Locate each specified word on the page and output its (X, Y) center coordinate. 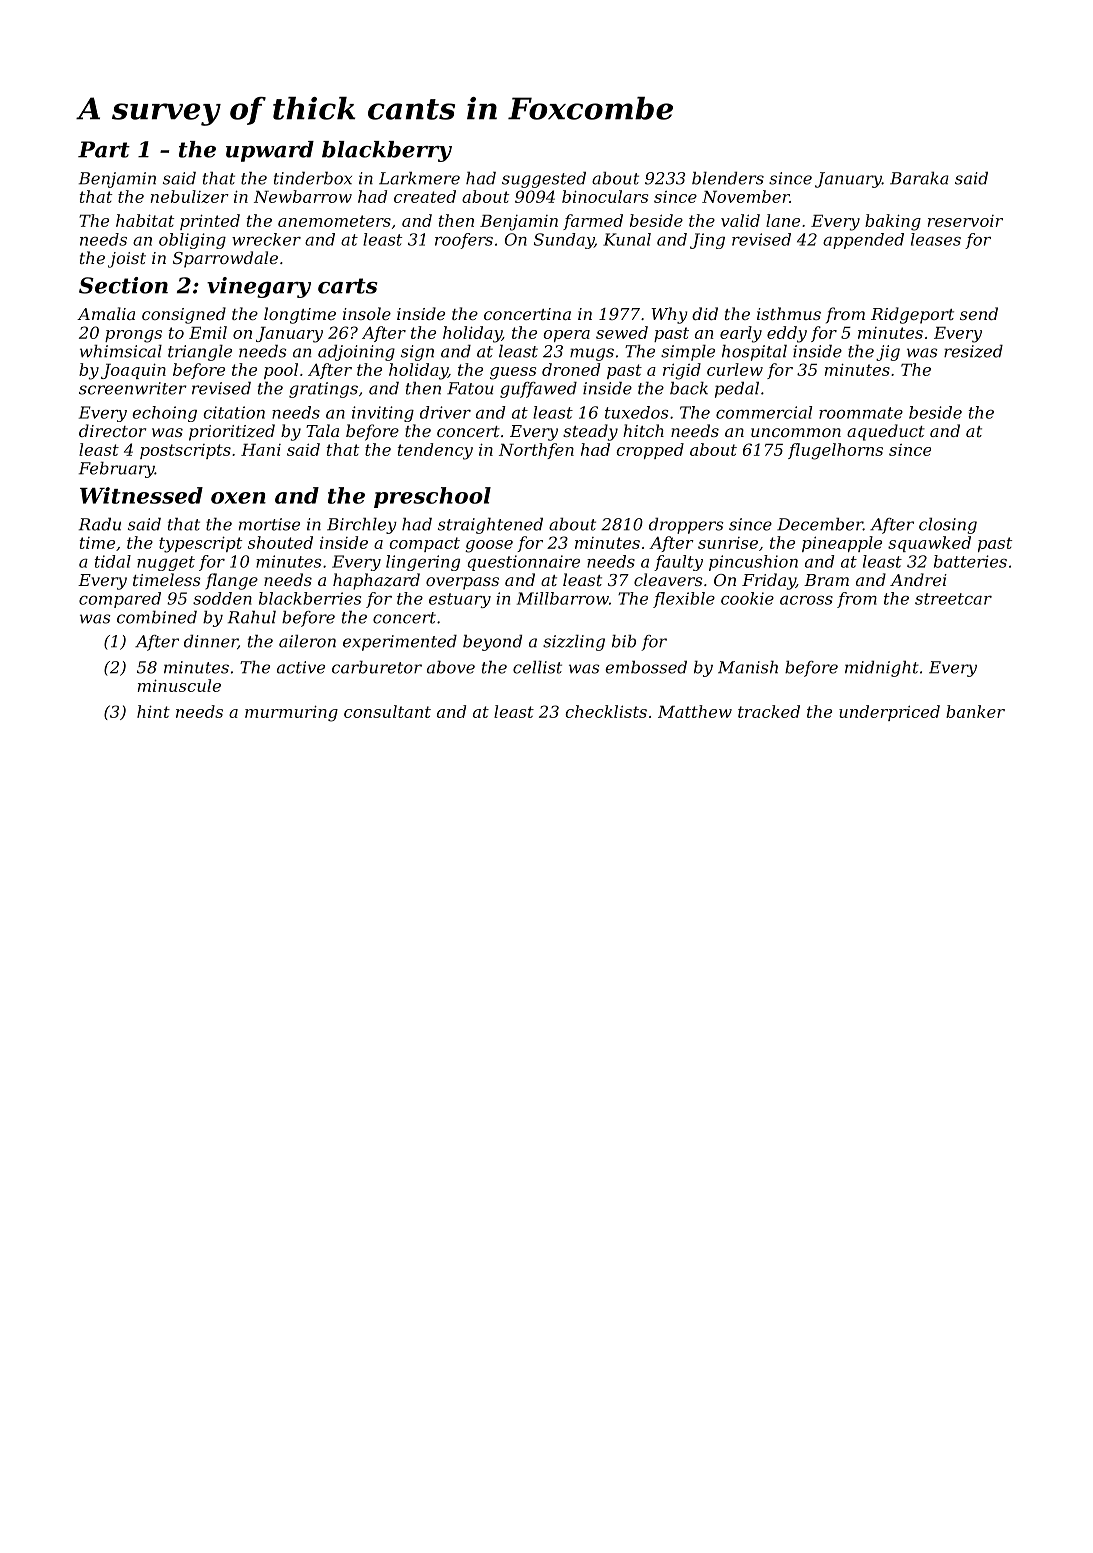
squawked (929, 544)
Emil (208, 332)
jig (888, 353)
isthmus (789, 313)
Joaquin (133, 371)
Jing (707, 241)
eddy (787, 334)
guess (513, 373)
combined (157, 617)
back (689, 388)
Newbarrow (303, 196)
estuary (460, 600)
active (301, 667)
